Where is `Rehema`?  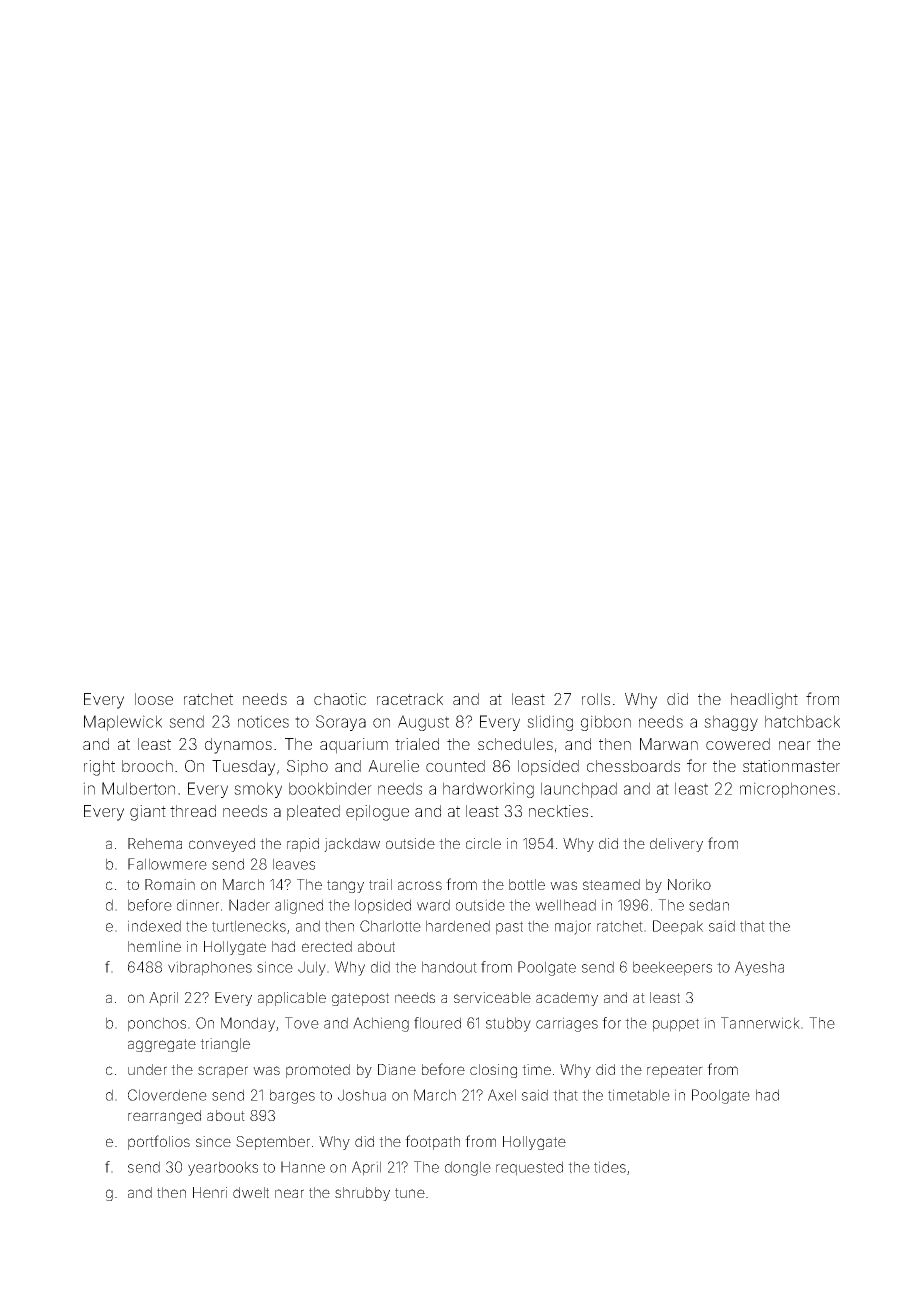 Rehema is located at coordinates (155, 843).
